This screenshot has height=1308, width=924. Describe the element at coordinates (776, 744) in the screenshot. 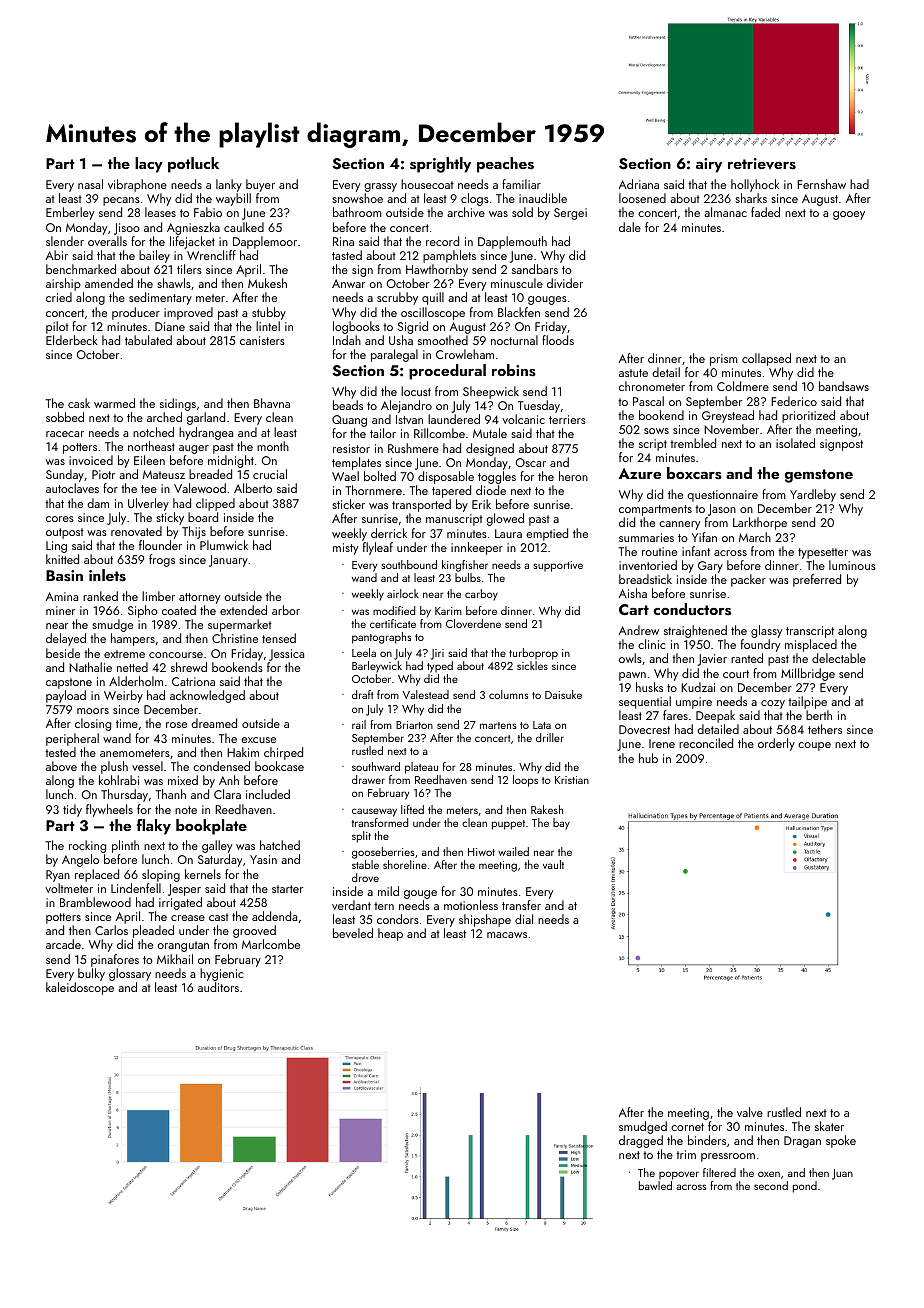

I see `orderly` at that location.
